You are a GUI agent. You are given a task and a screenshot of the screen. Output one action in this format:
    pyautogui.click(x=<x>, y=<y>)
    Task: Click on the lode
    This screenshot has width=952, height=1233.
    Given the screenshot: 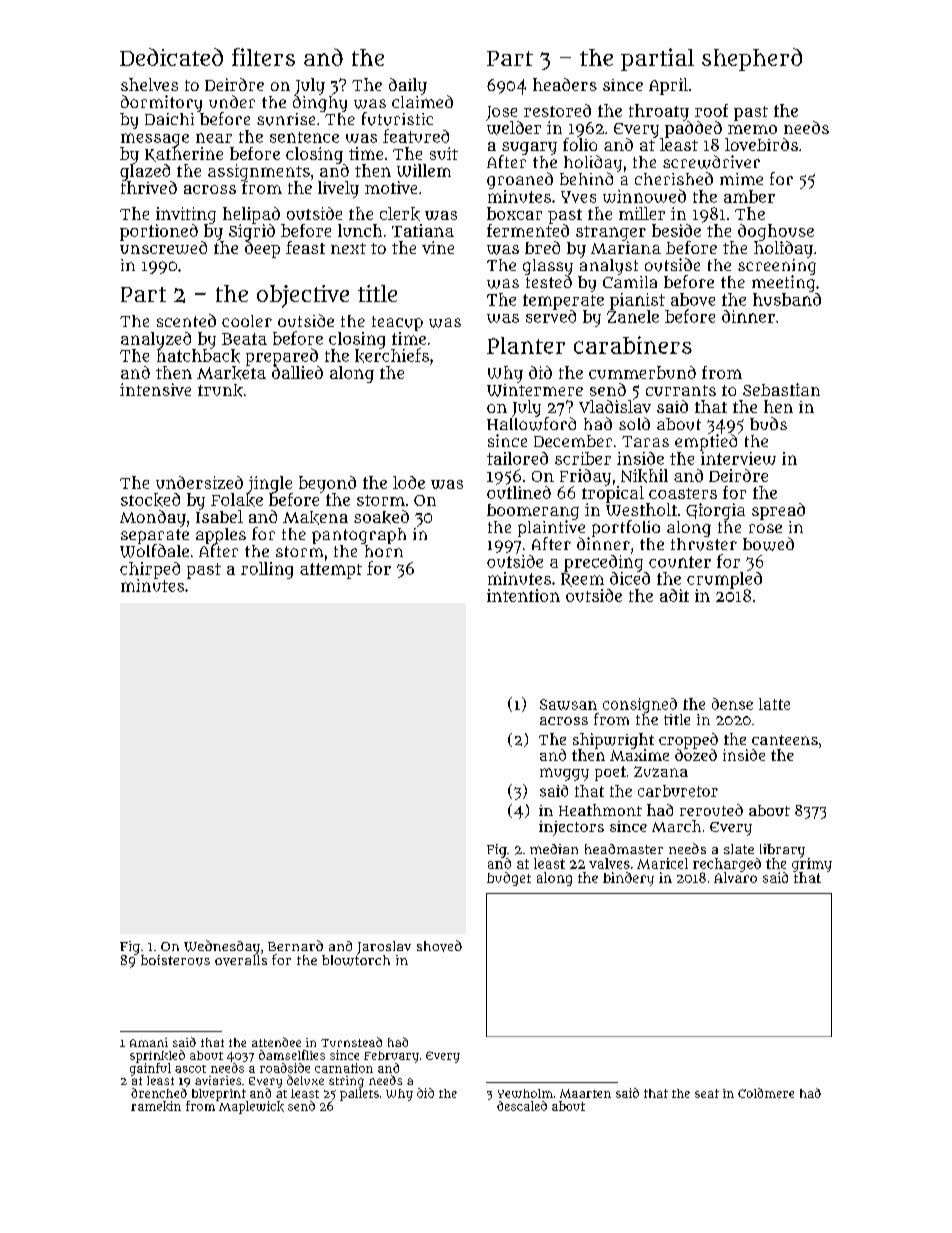 What is the action you would take?
    pyautogui.click(x=409, y=482)
